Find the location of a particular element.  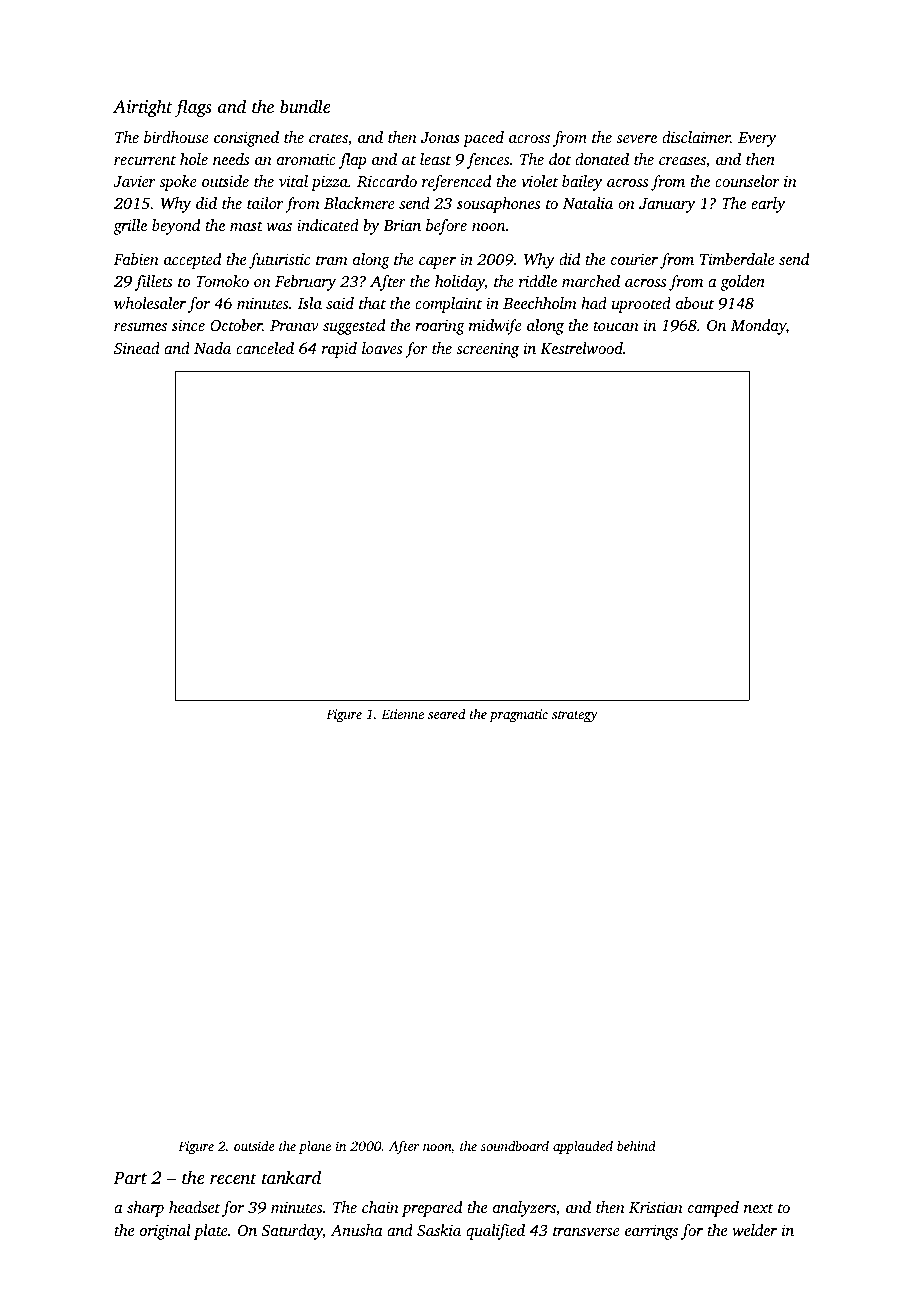

paced is located at coordinates (483, 139).
